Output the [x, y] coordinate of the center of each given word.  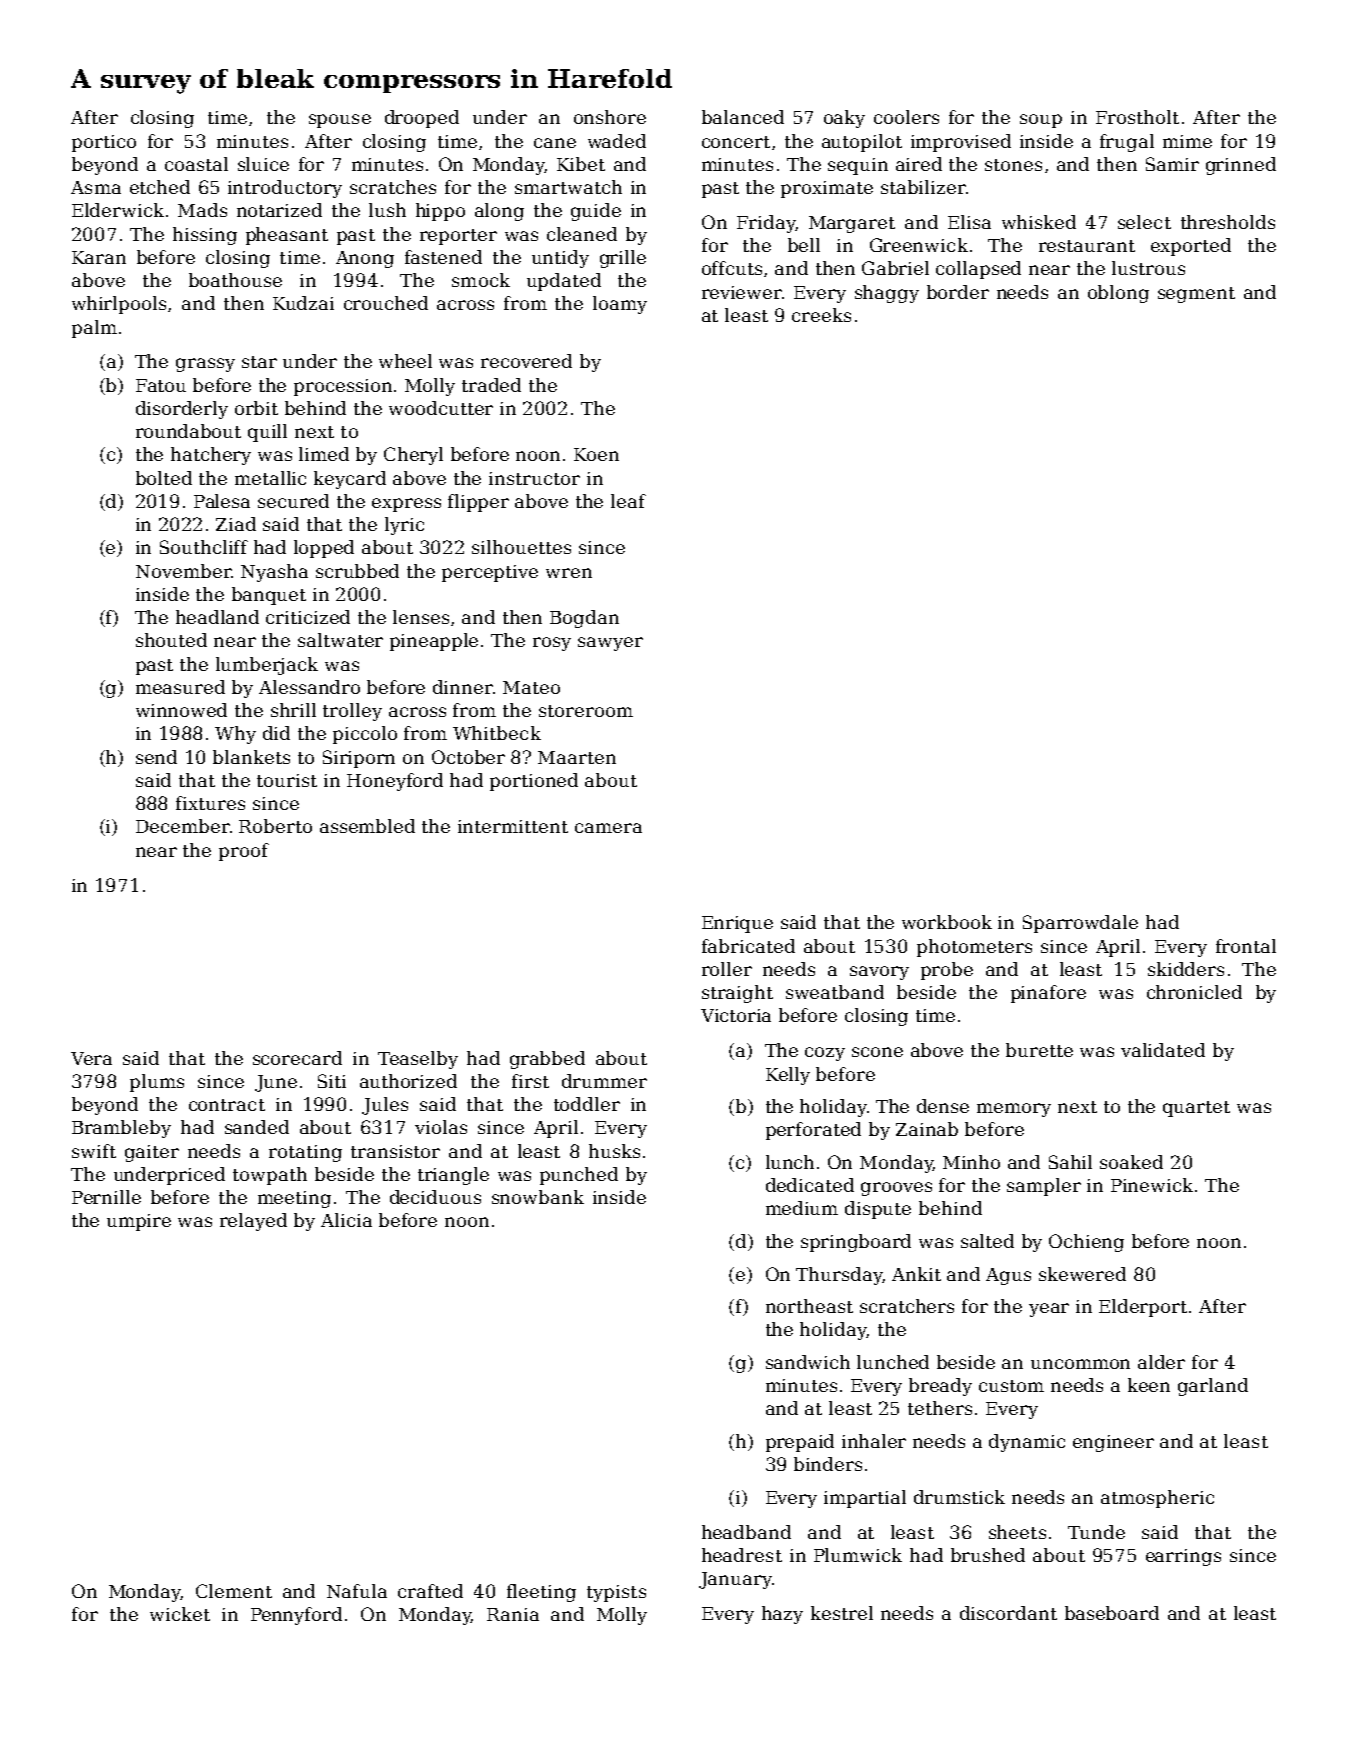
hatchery [211, 456]
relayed [253, 1222]
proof [244, 852]
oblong [1118, 294]
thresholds [1228, 222]
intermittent [513, 826]
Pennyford [296, 1616]
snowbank [538, 1197]
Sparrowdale [1080, 924]
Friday [766, 224]
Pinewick [1152, 1185]
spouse [340, 121]
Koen [596, 454]
